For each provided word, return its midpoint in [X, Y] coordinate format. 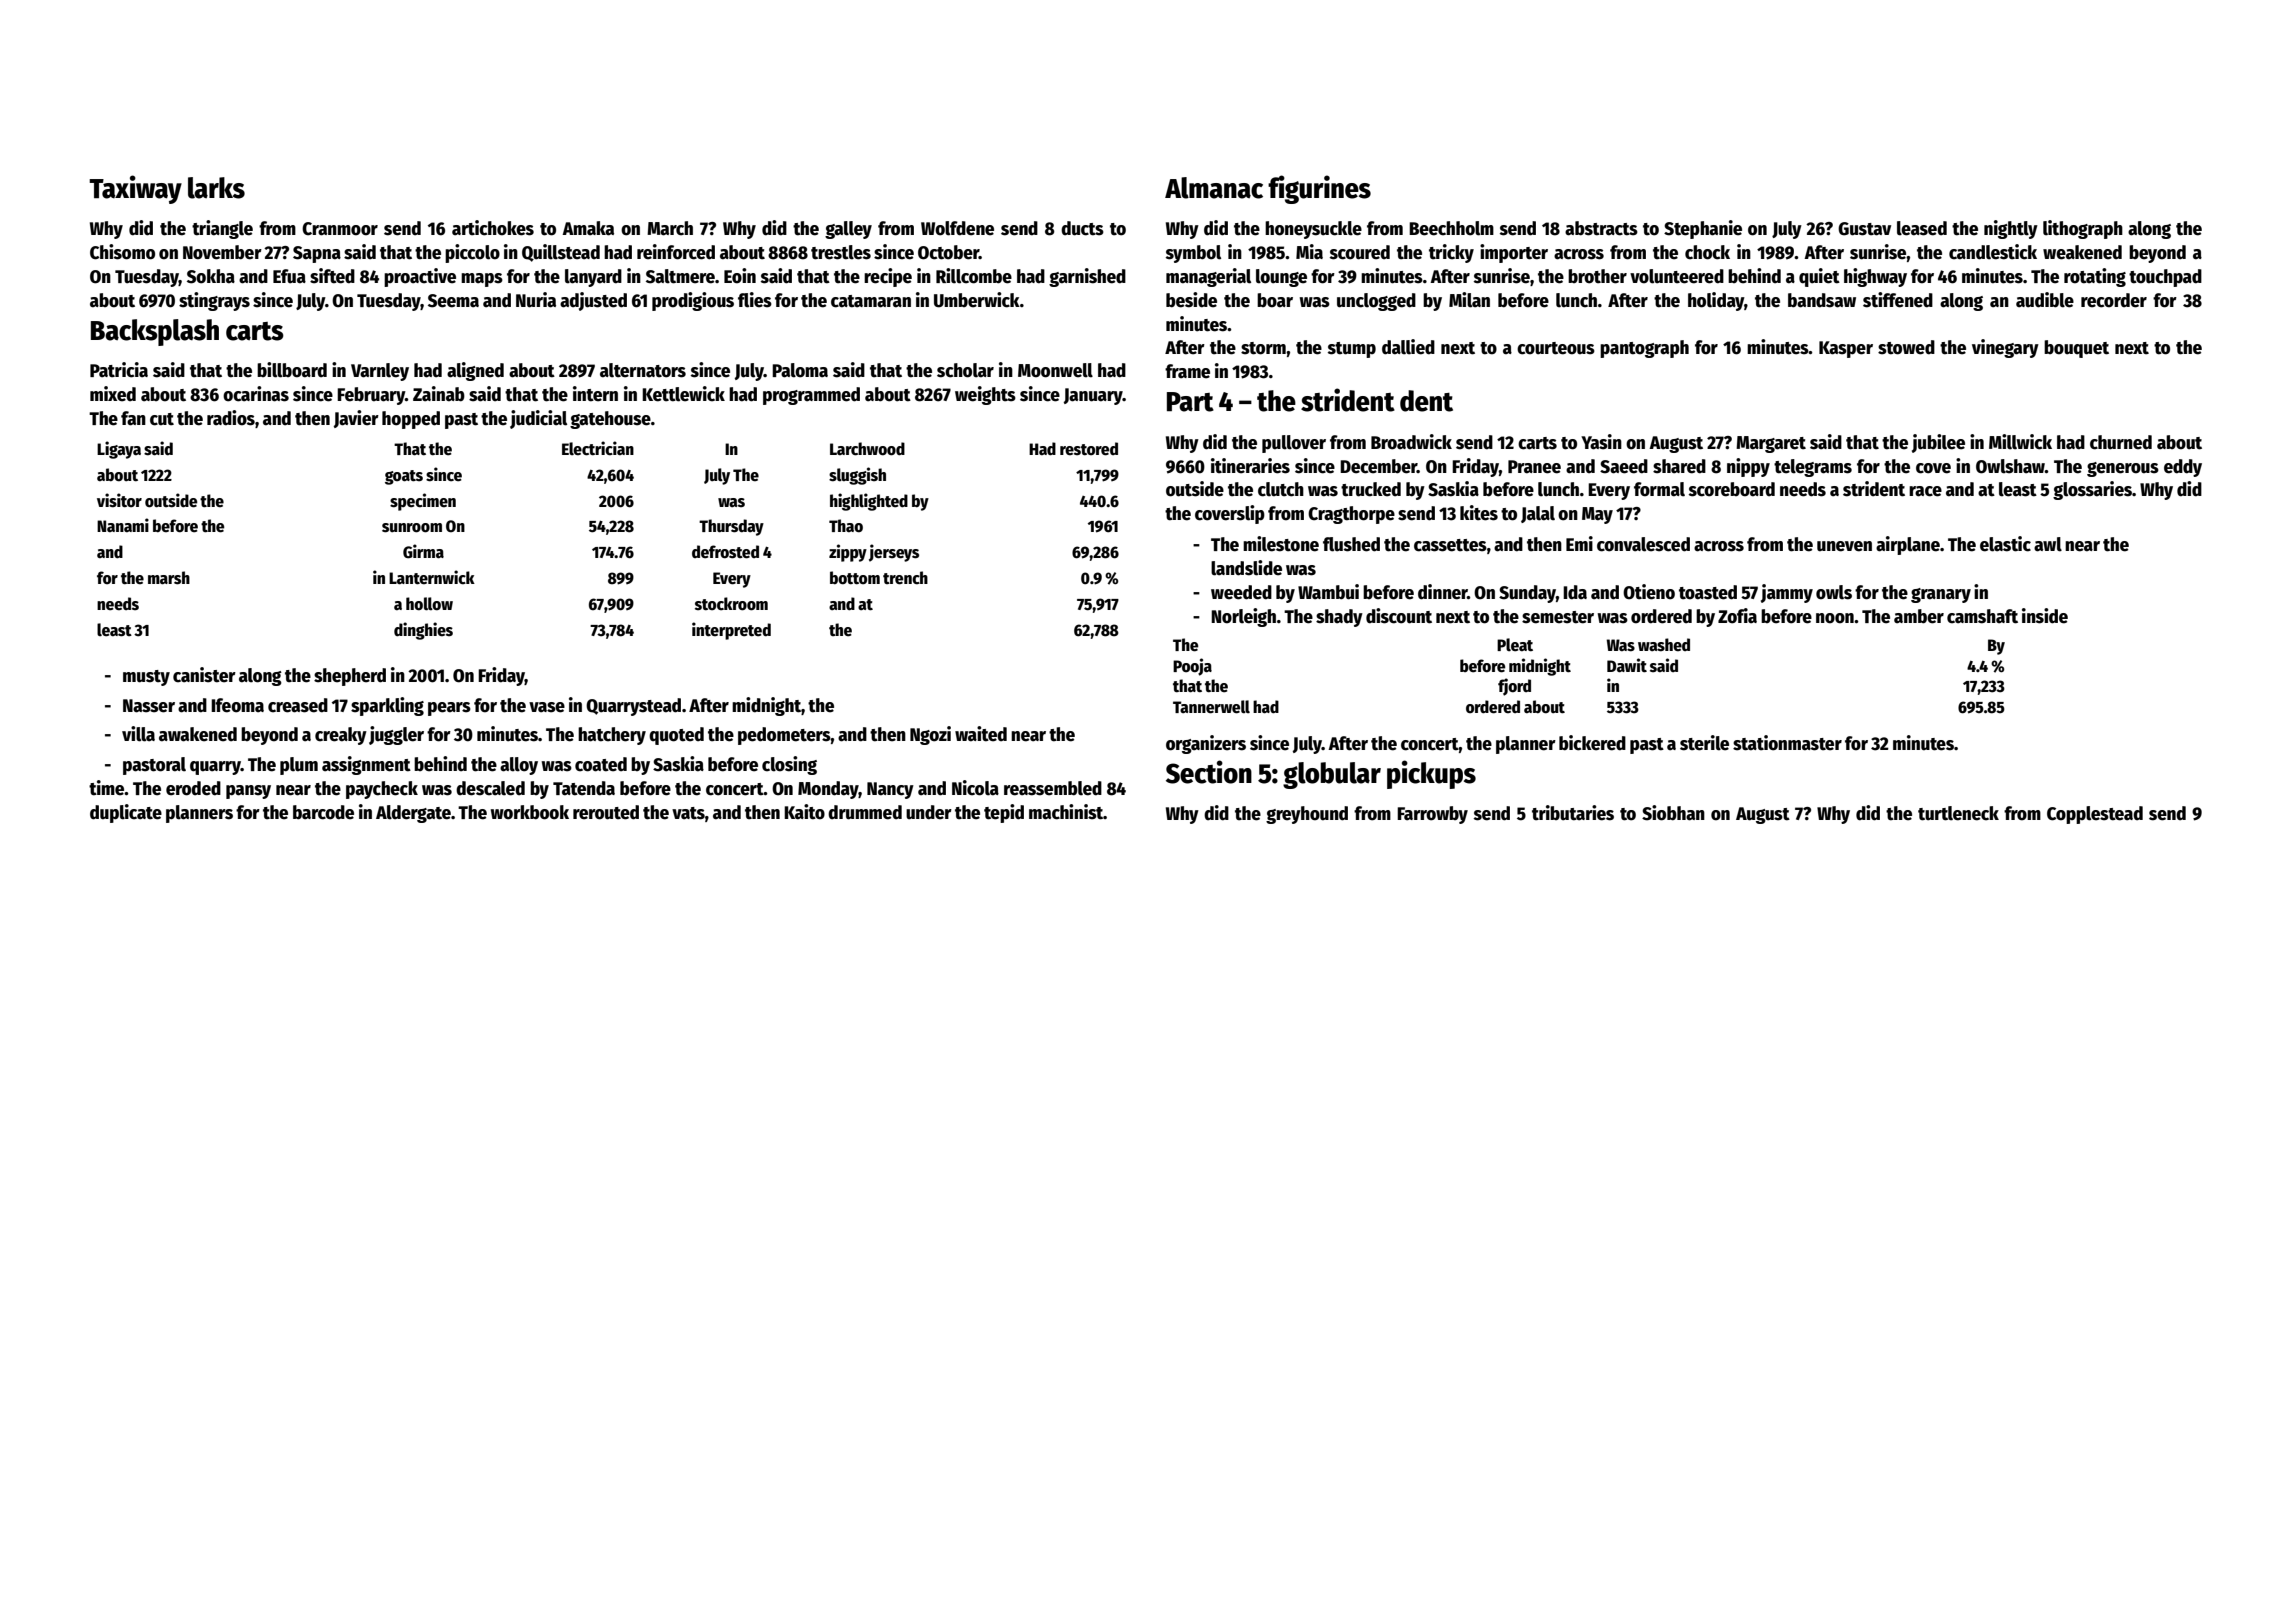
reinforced [676, 252]
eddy [2183, 468]
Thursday [731, 527]
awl [2048, 544]
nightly [2011, 229]
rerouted [606, 812]
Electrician [598, 448]
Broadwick [1411, 442]
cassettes [1450, 545]
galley [848, 230]
